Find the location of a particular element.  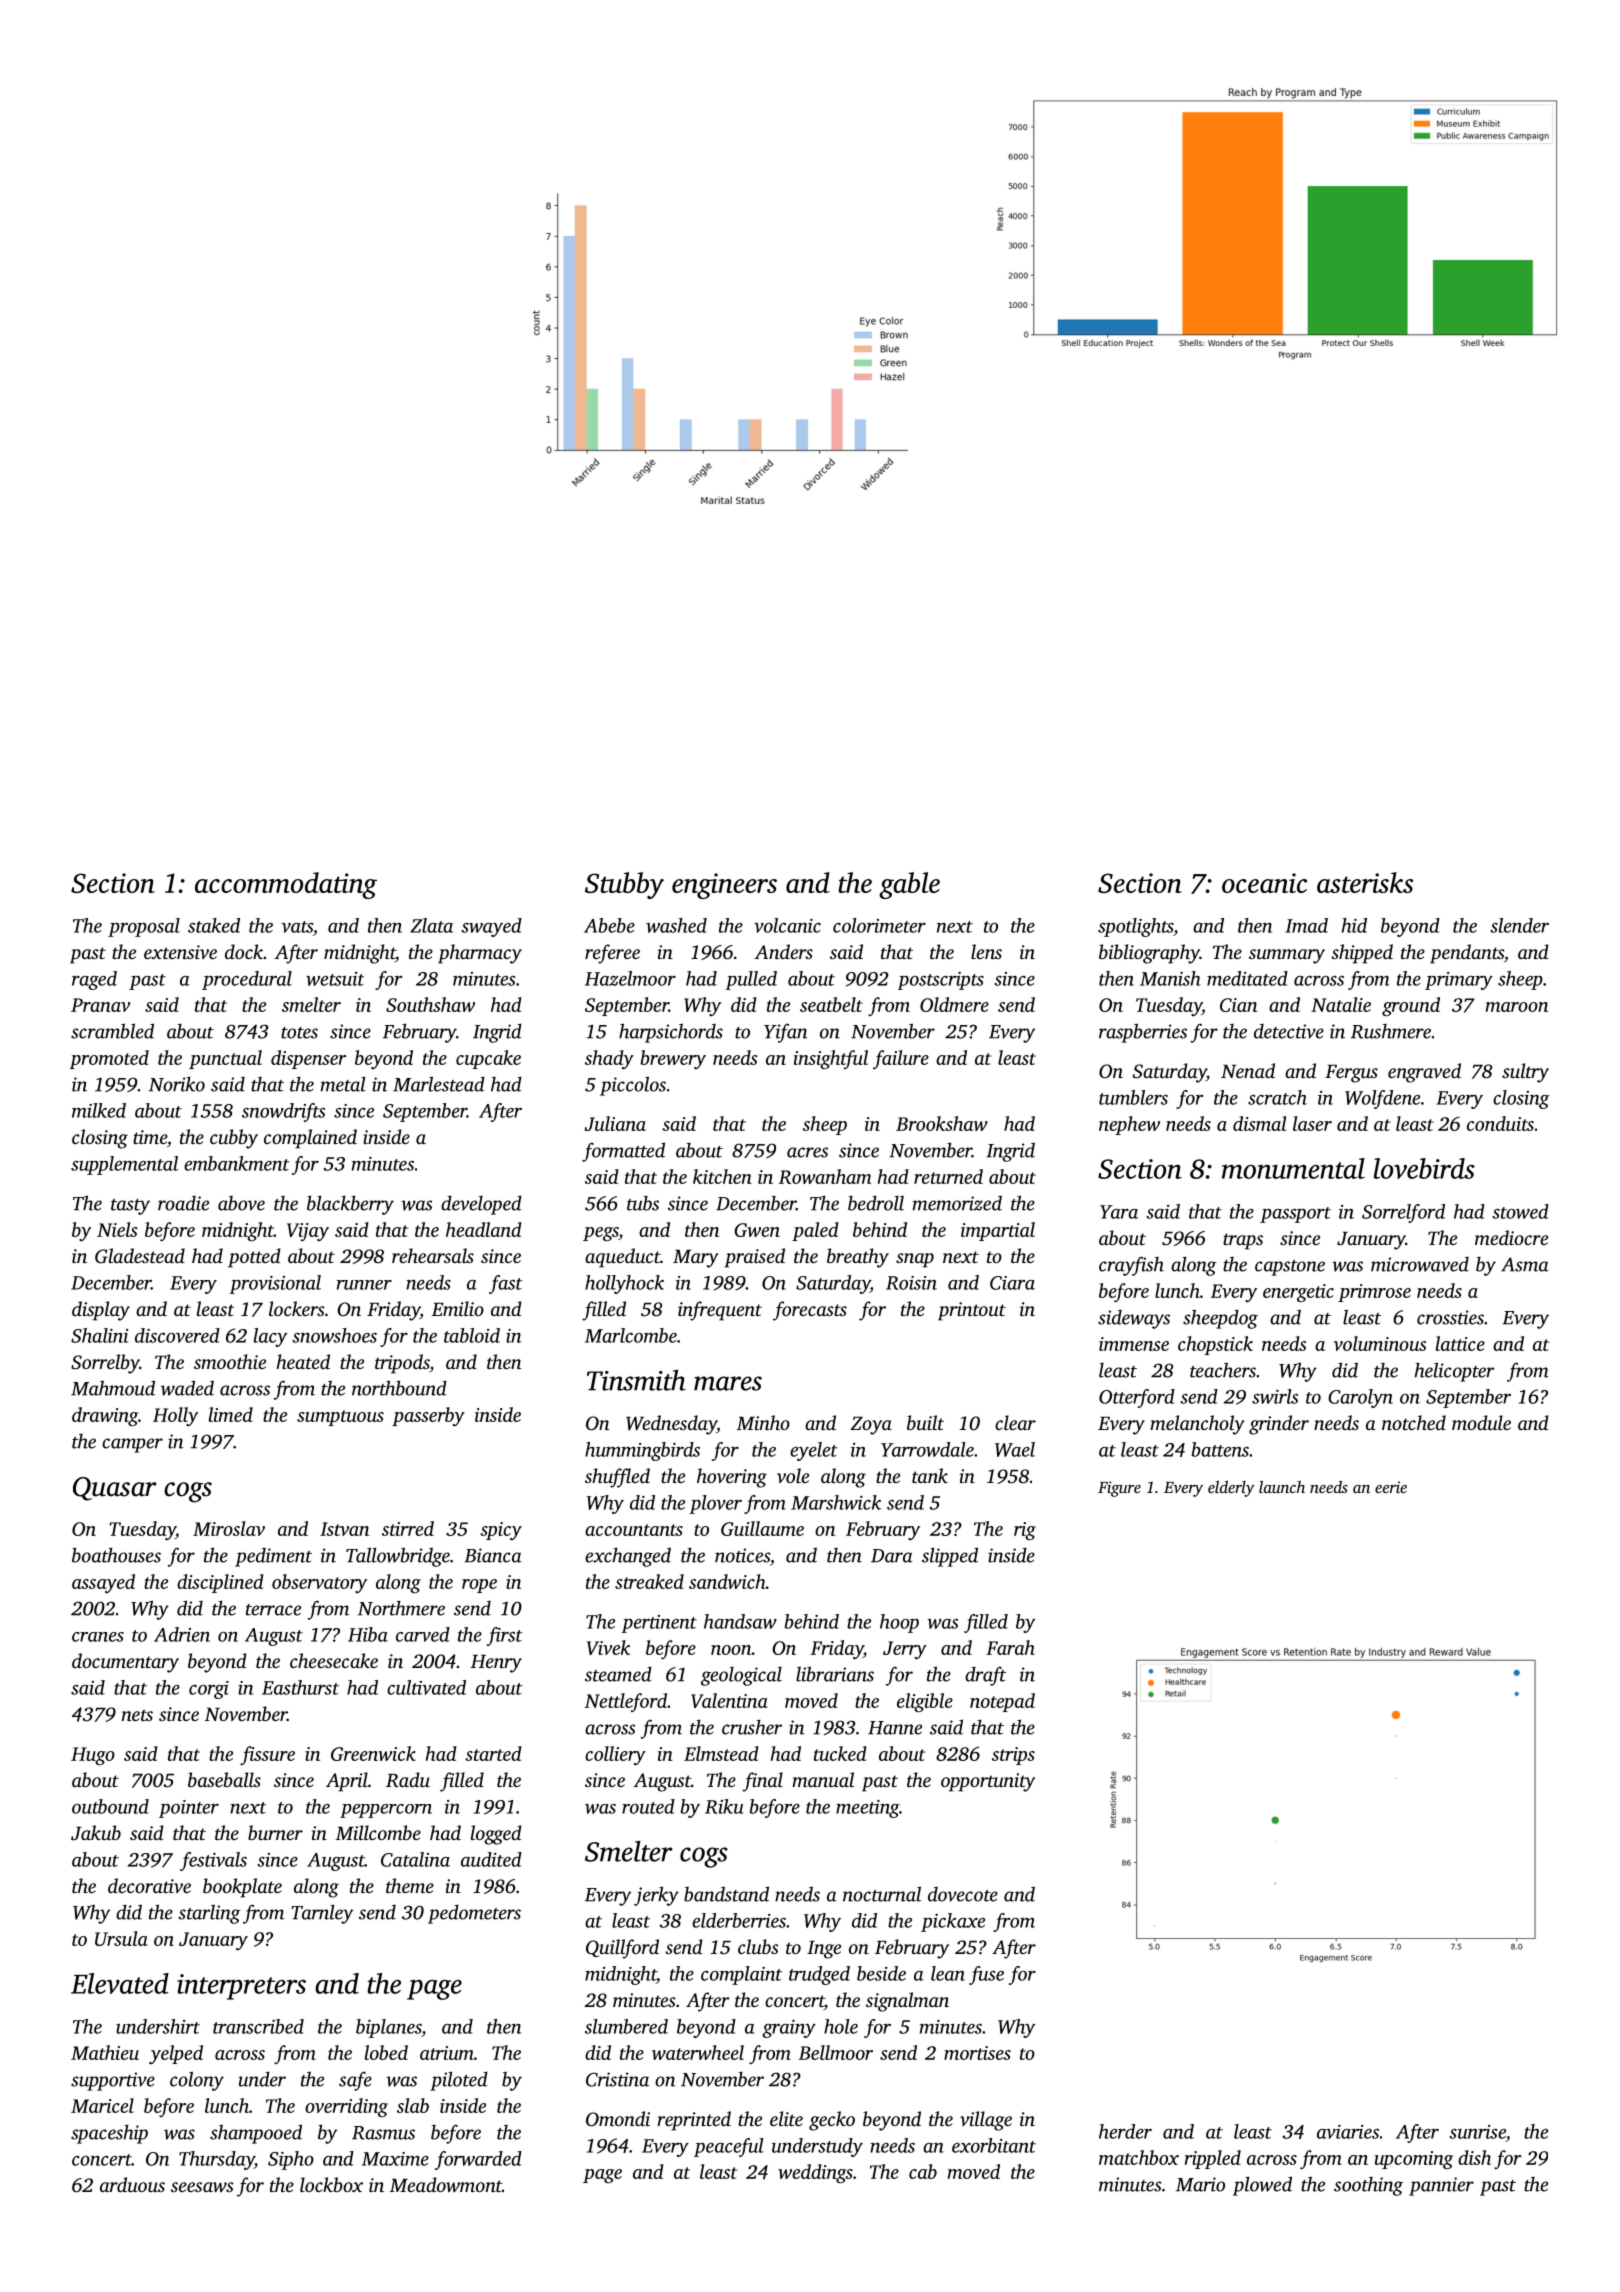

slender is located at coordinates (1519, 925).
